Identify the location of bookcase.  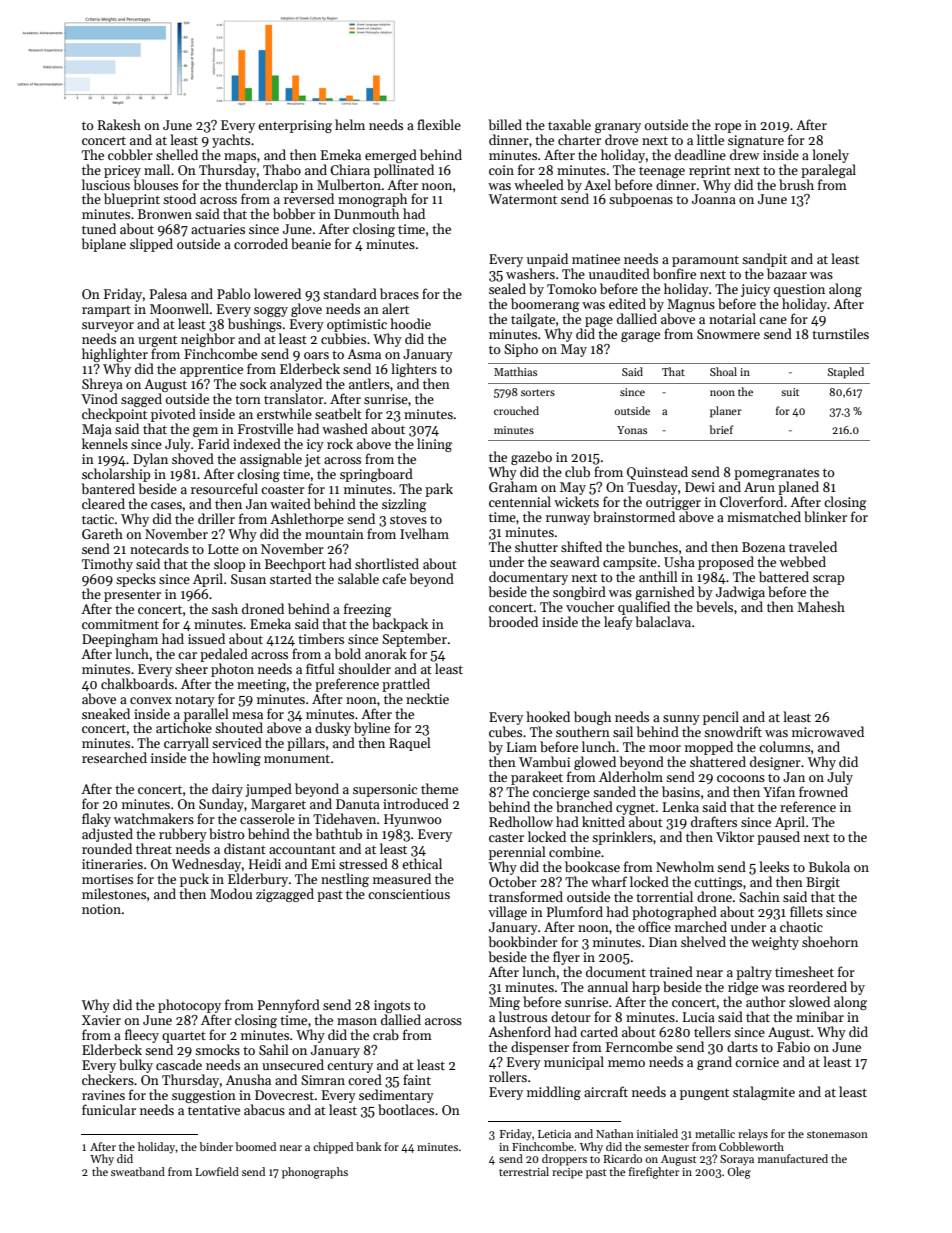
(592, 866).
